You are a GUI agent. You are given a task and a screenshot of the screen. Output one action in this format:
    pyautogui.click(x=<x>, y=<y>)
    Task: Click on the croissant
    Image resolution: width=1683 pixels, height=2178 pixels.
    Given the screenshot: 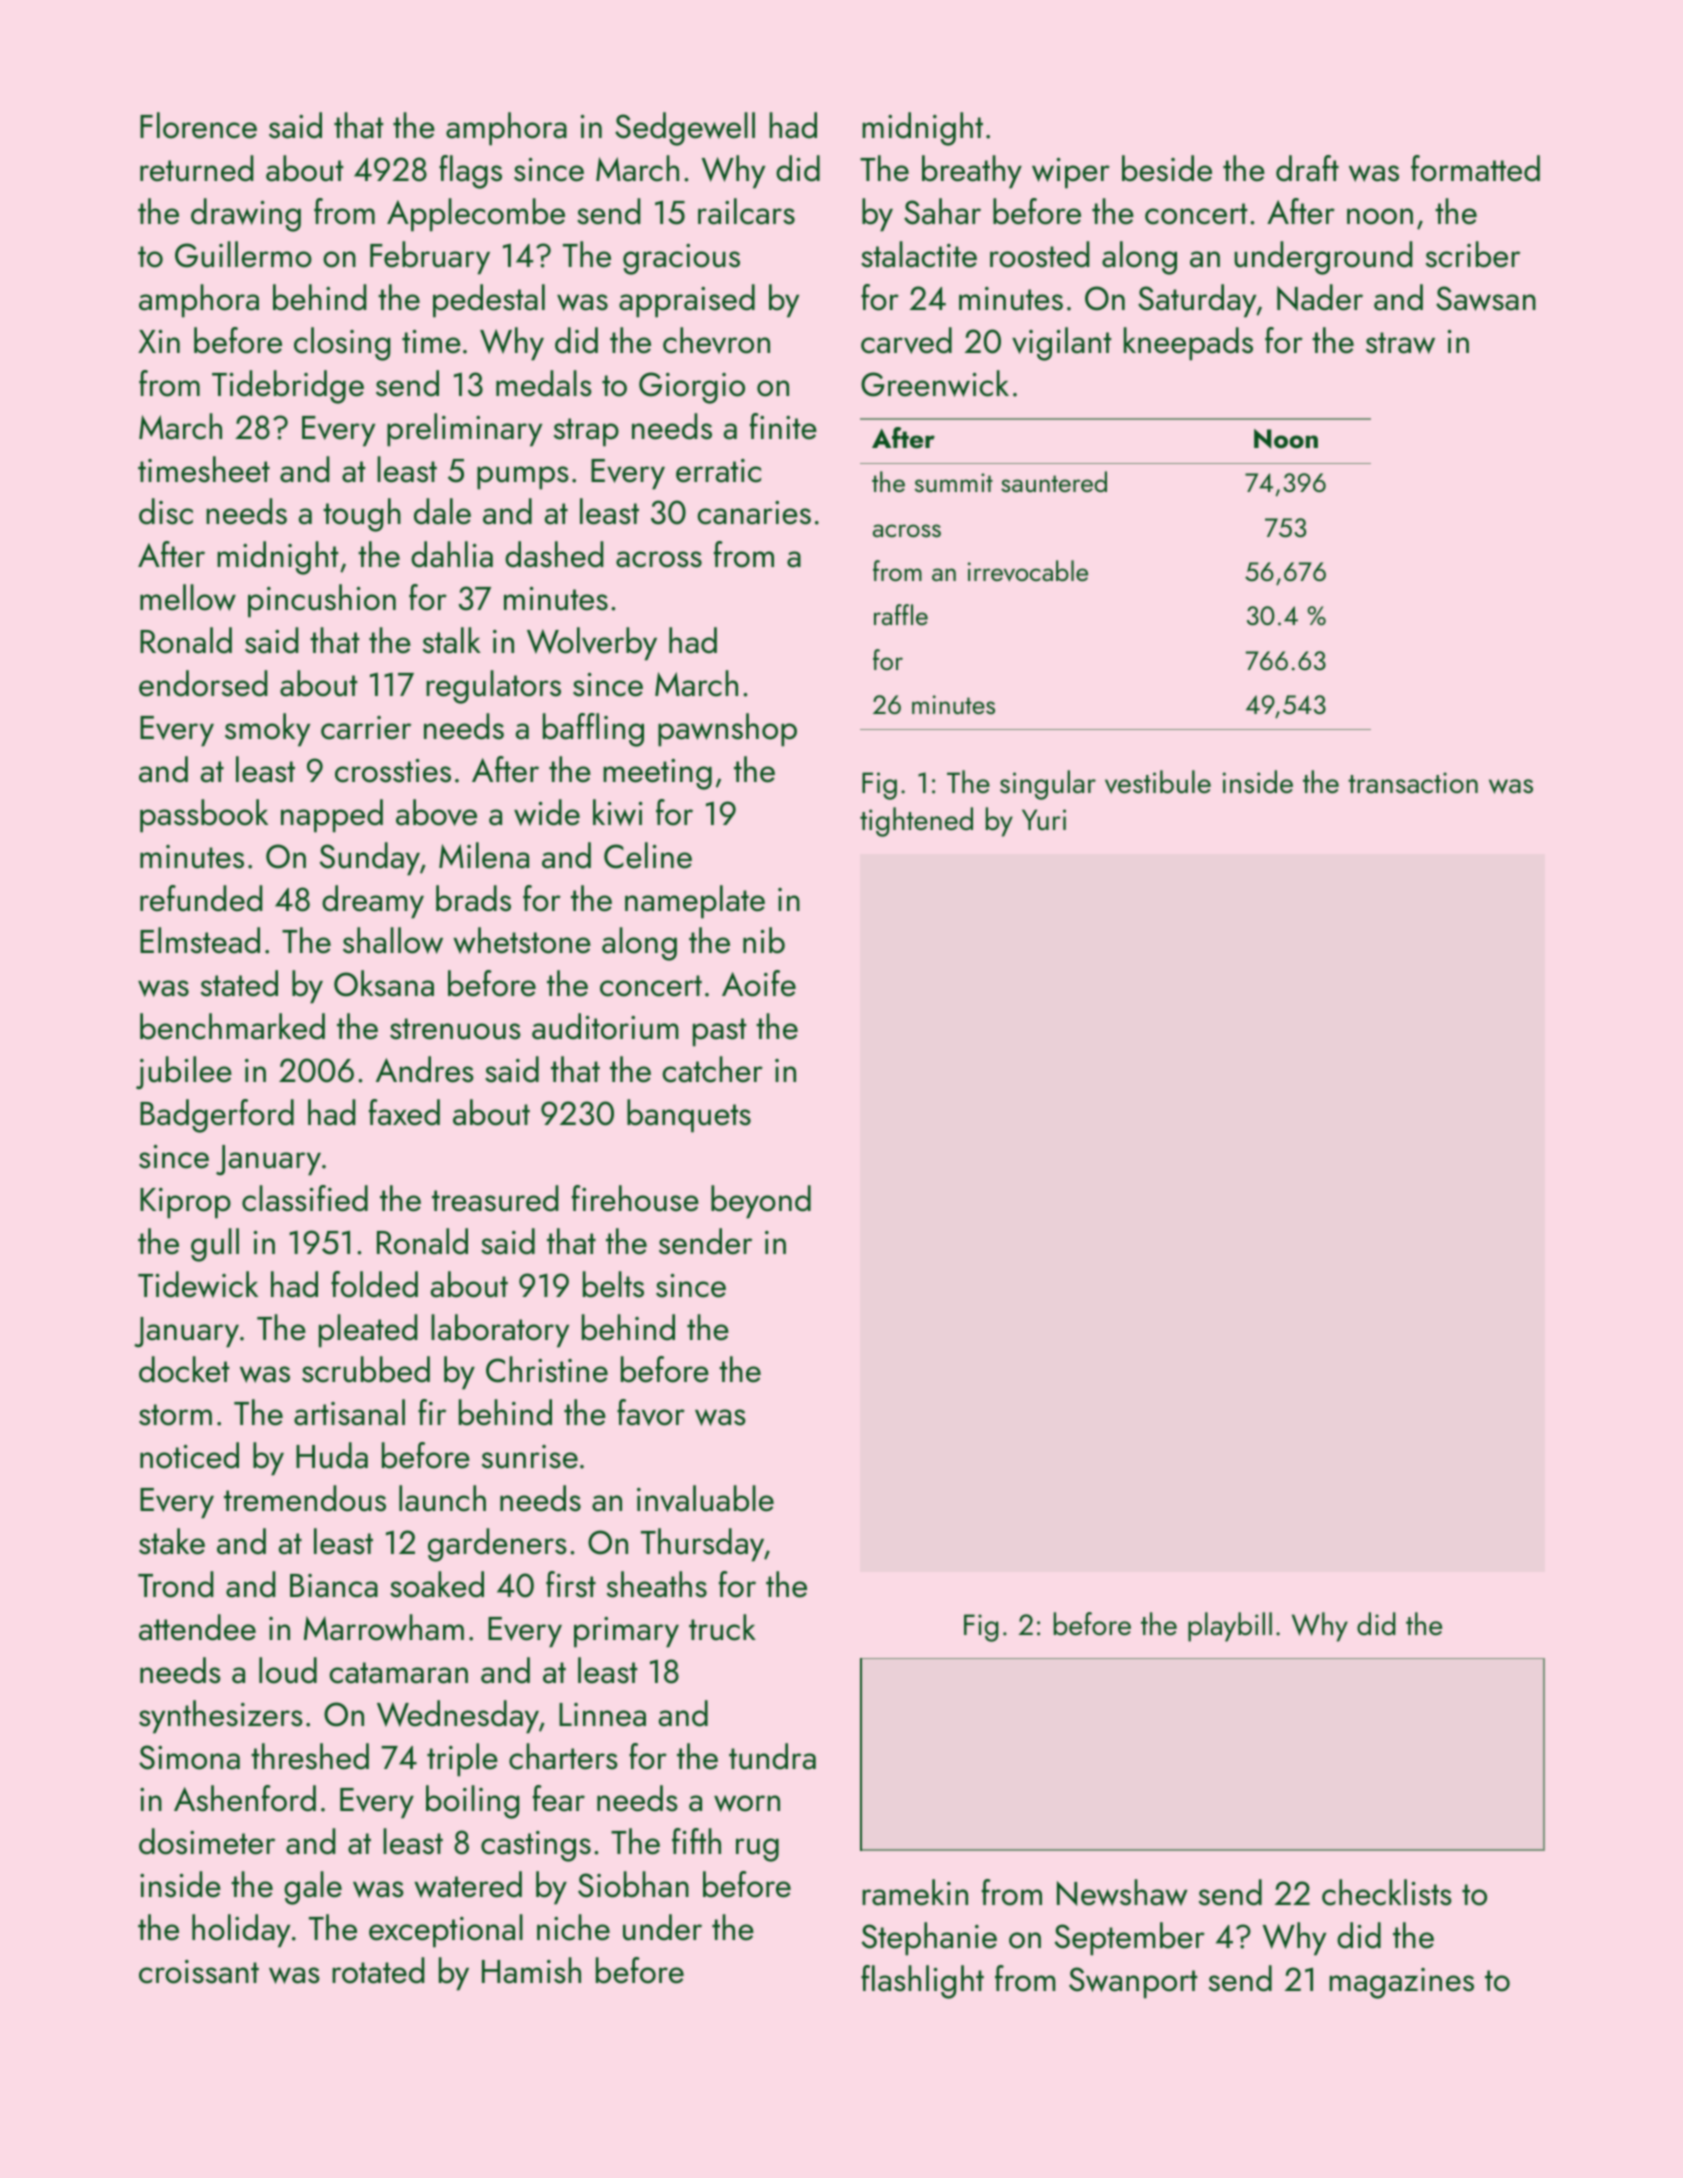 What is the action you would take?
    pyautogui.click(x=199, y=1972)
